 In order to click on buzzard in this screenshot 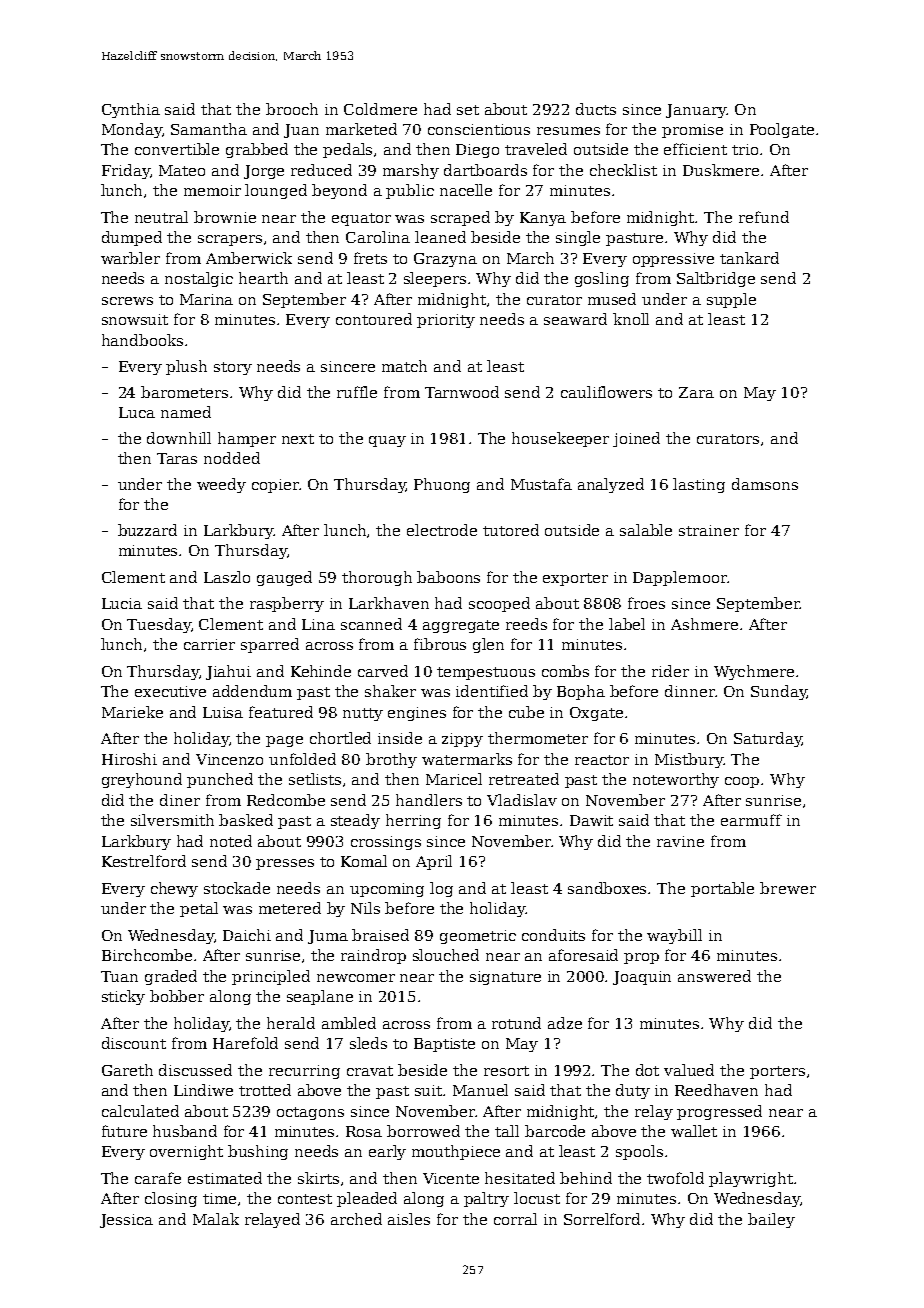, I will do `click(147, 530)`.
